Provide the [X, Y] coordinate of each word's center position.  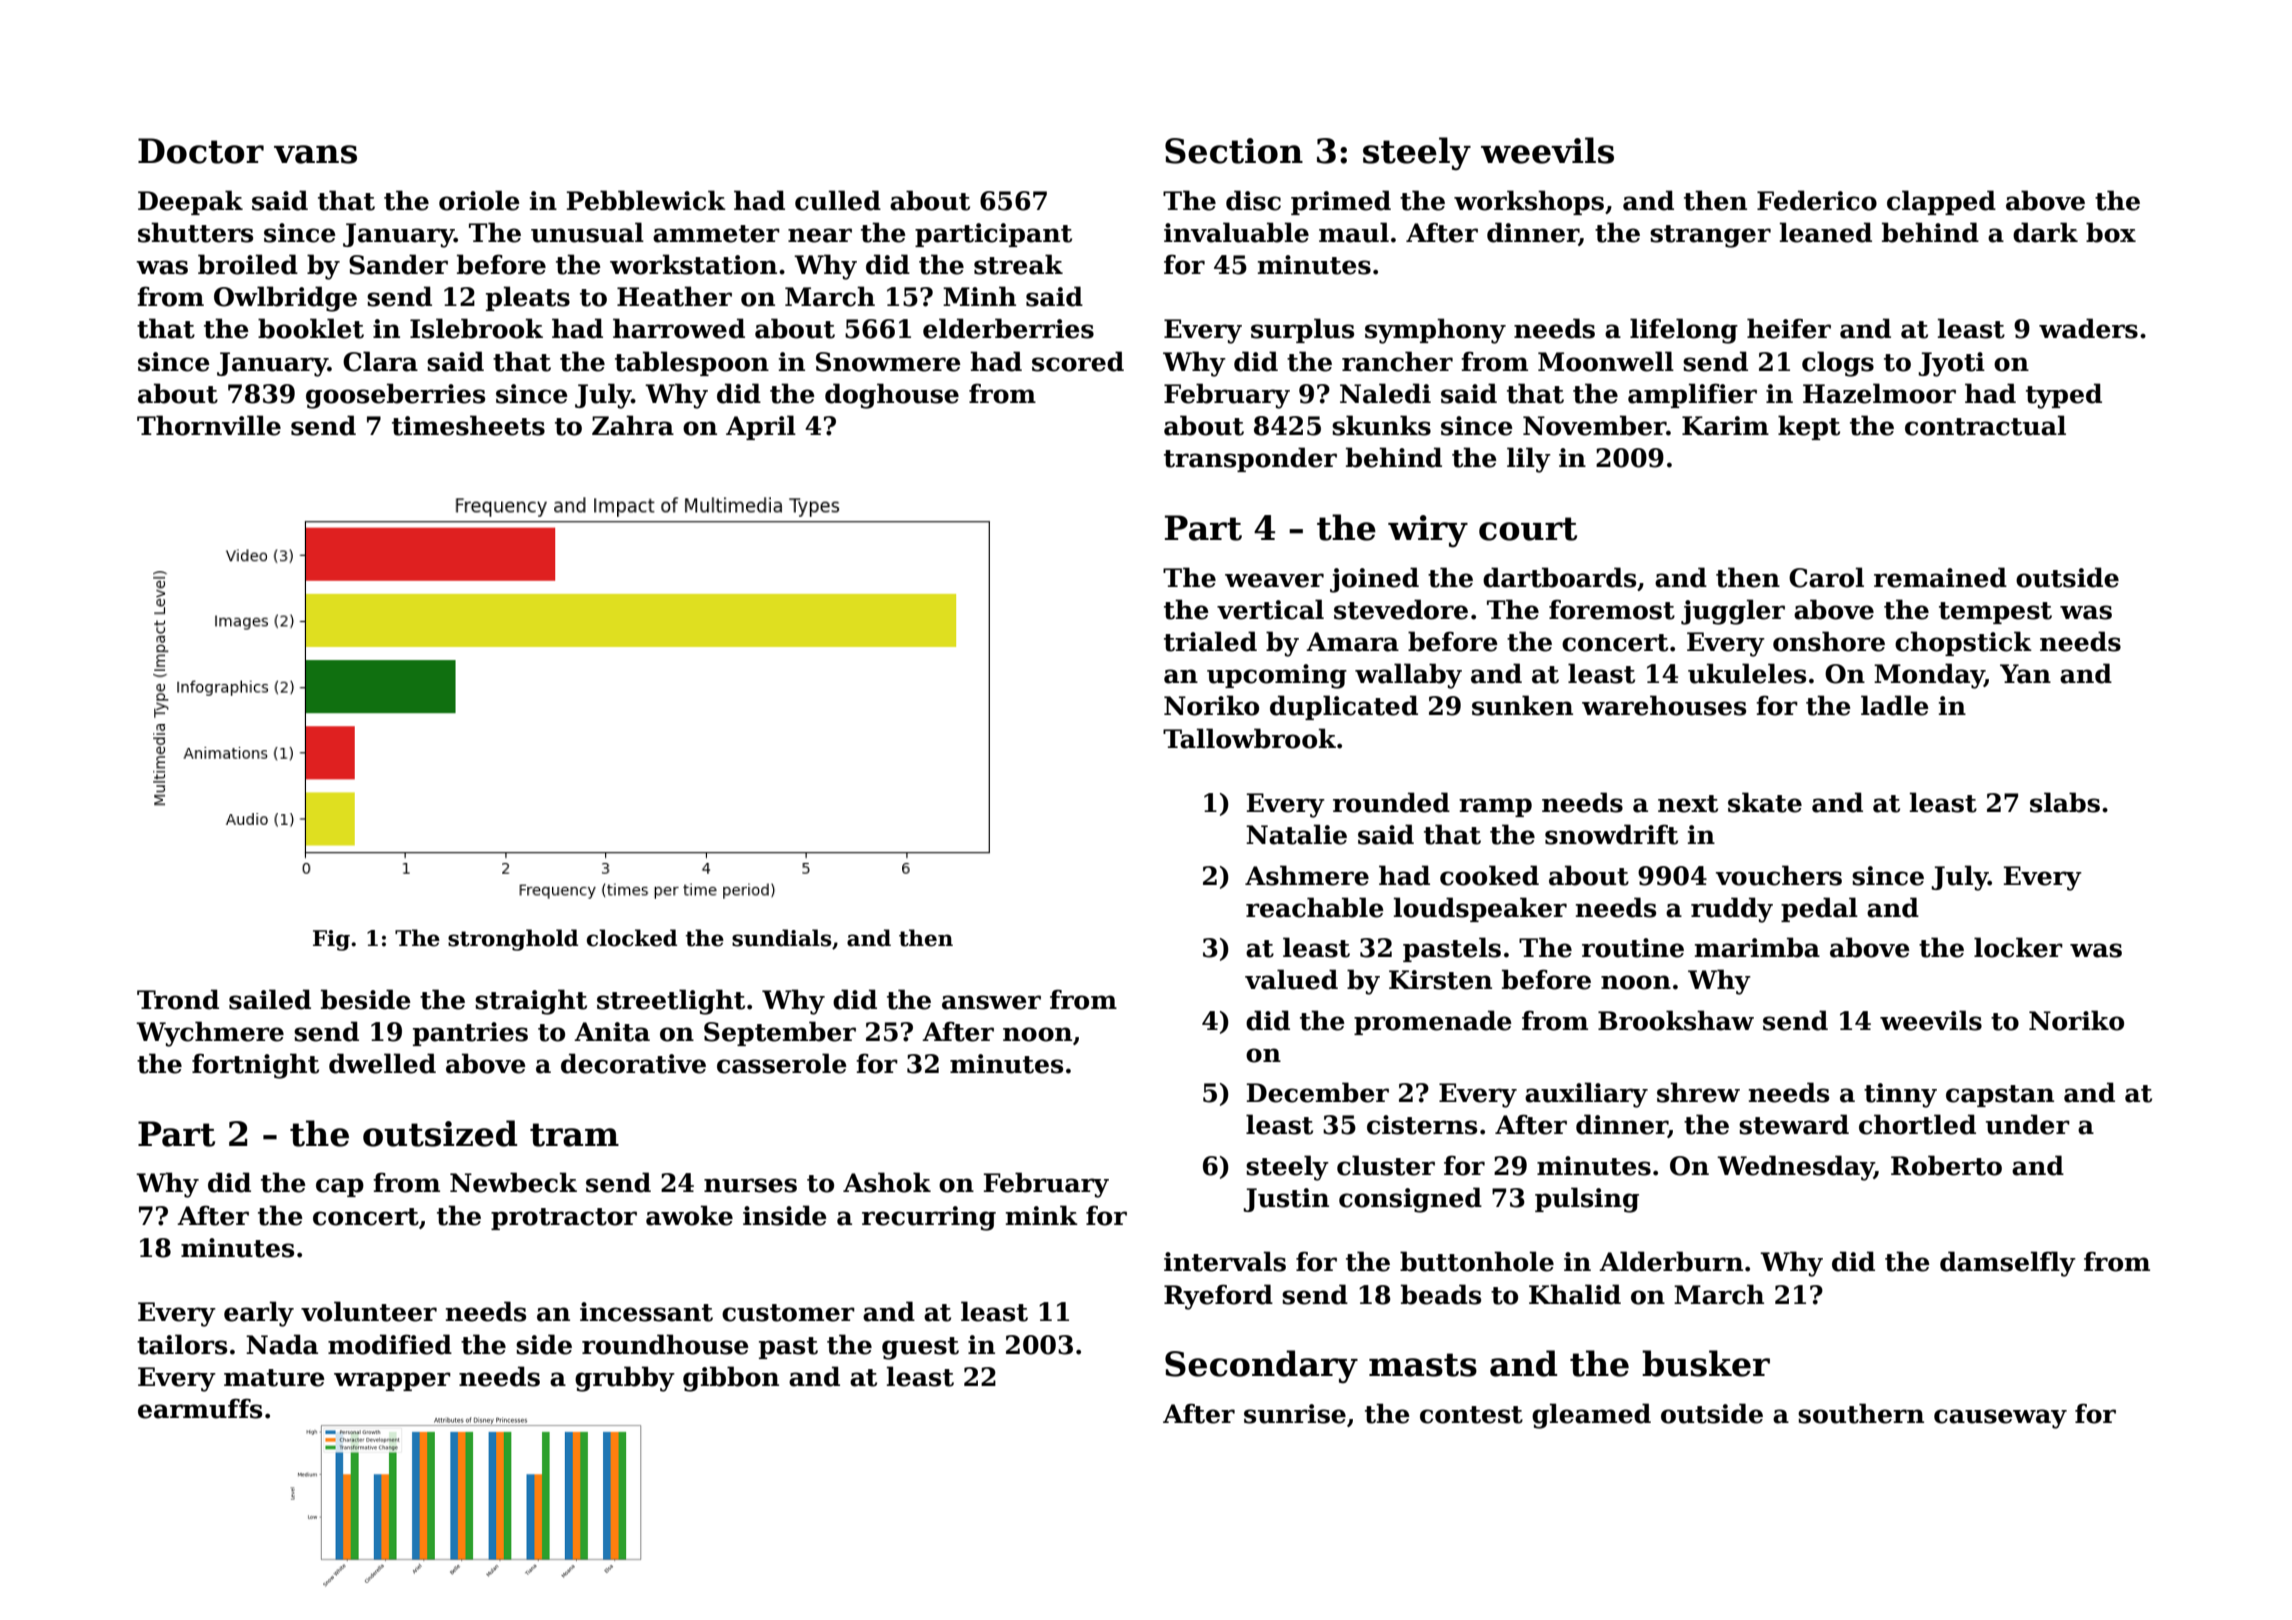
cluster [1386, 1165]
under [2028, 1124]
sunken [1522, 705]
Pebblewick [646, 200]
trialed [1210, 641]
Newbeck [513, 1182]
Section [1234, 151]
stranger [1710, 236]
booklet [311, 328]
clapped [1941, 202]
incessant [646, 1312]
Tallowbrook [1249, 738]
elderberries [1008, 328]
